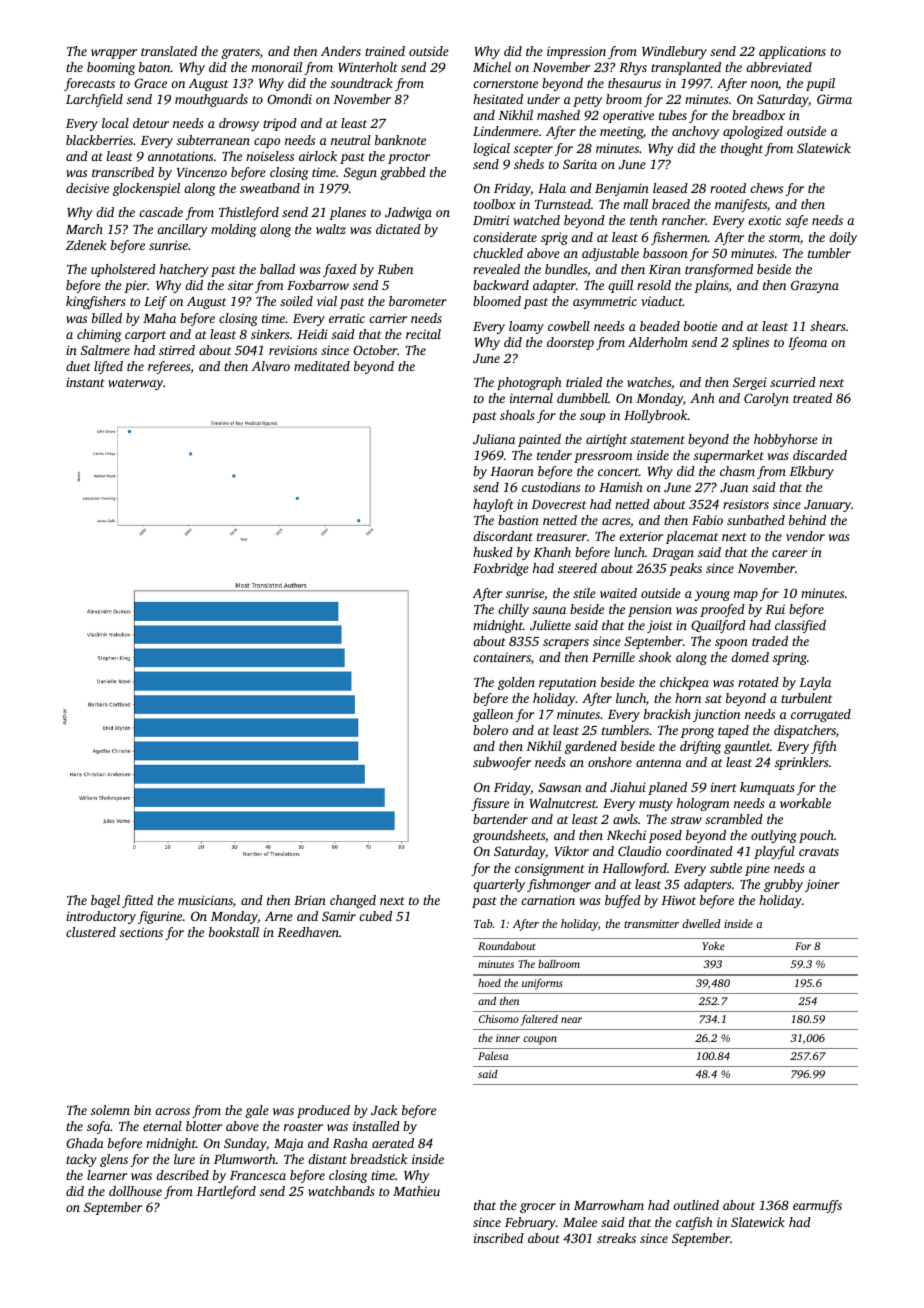 The height and width of the page is (1308, 924). Describe the element at coordinates (584, 382) in the page. I see `trialed` at that location.
